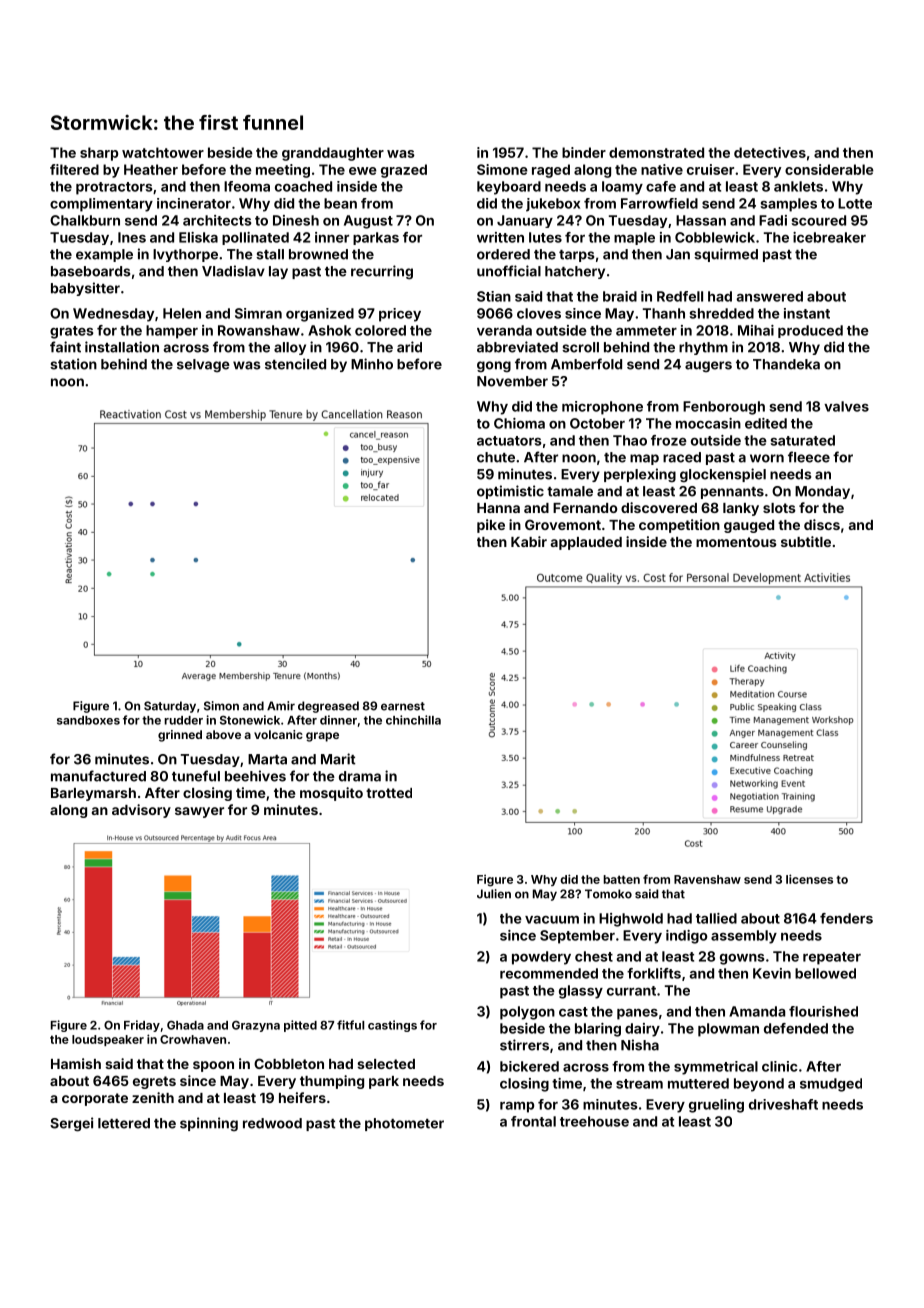  What do you see at coordinates (659, 203) in the screenshot?
I see `Farrowfield` at bounding box center [659, 203].
